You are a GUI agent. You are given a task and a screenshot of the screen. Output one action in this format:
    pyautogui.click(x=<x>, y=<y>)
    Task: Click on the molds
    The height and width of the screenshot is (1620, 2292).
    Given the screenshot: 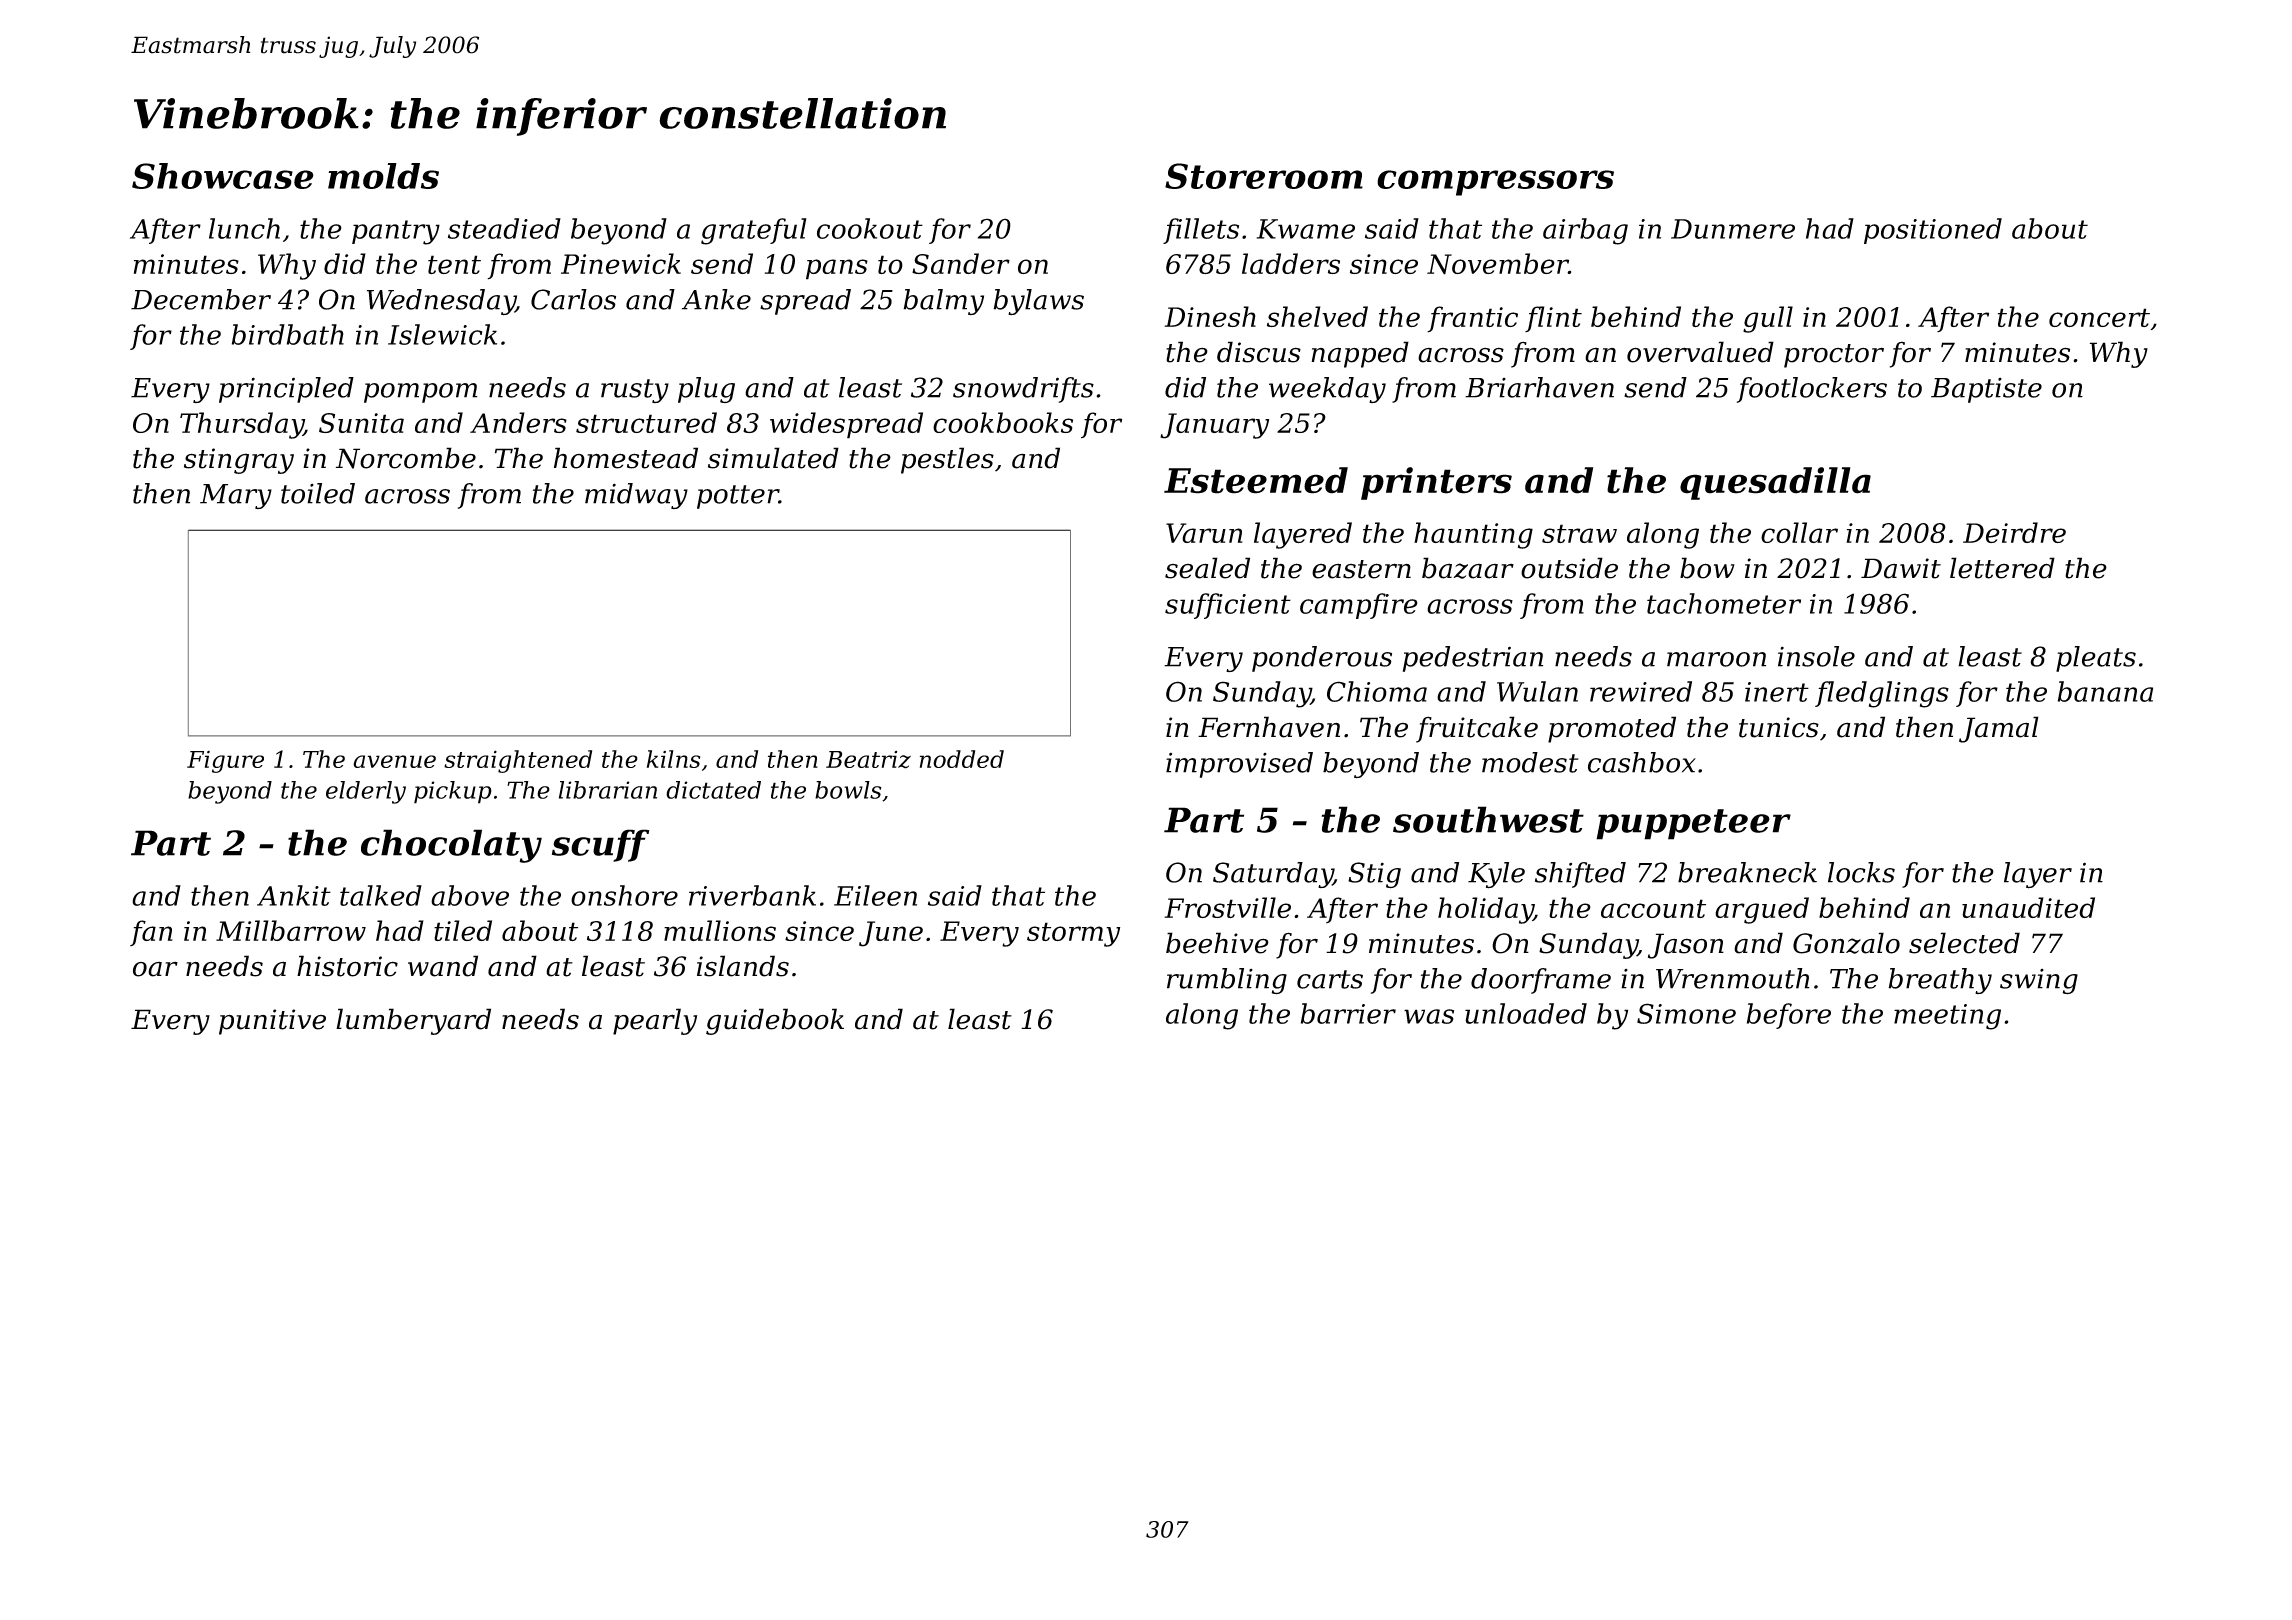 What is the action you would take?
    pyautogui.click(x=383, y=176)
